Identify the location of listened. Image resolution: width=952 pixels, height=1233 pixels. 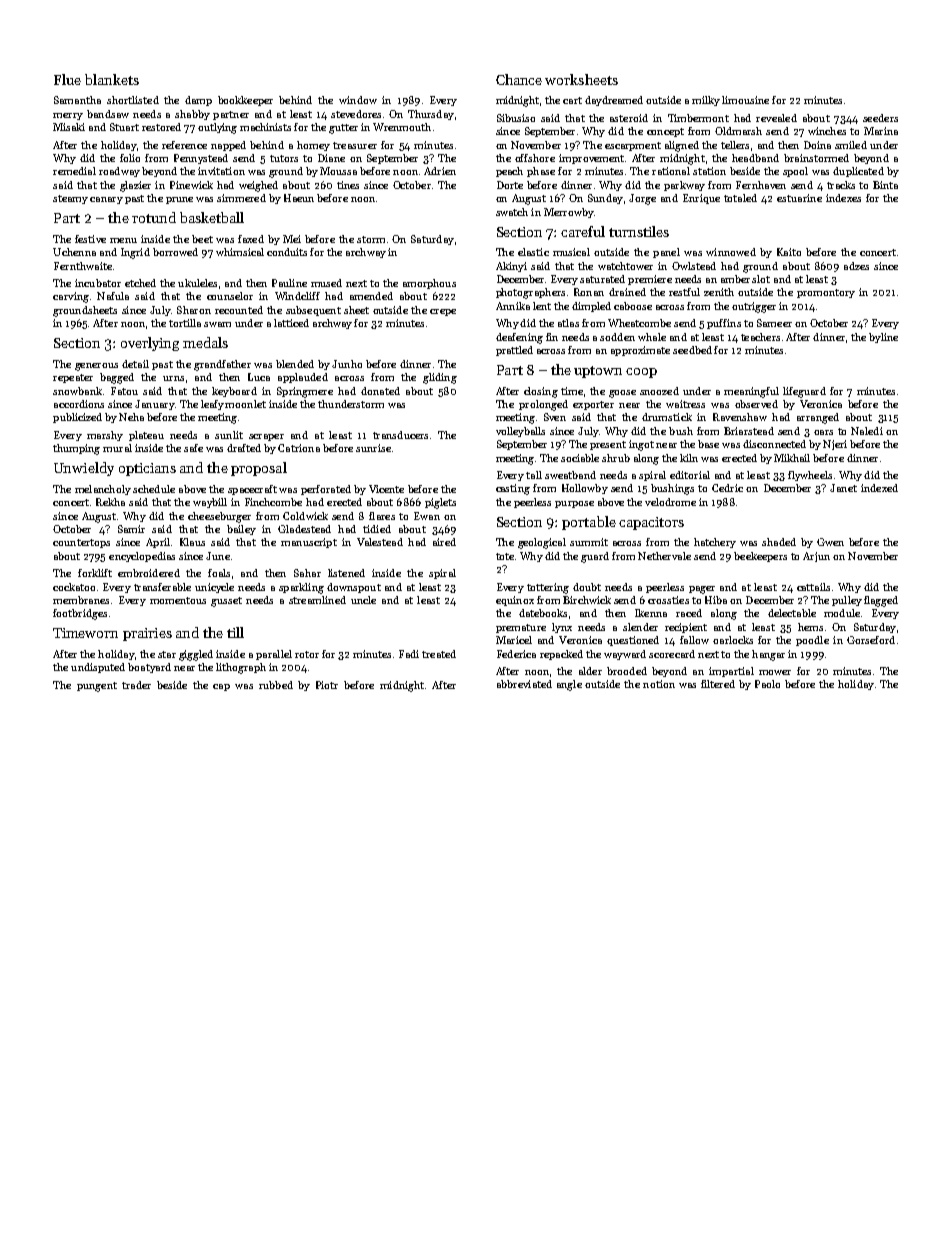
(346, 573).
